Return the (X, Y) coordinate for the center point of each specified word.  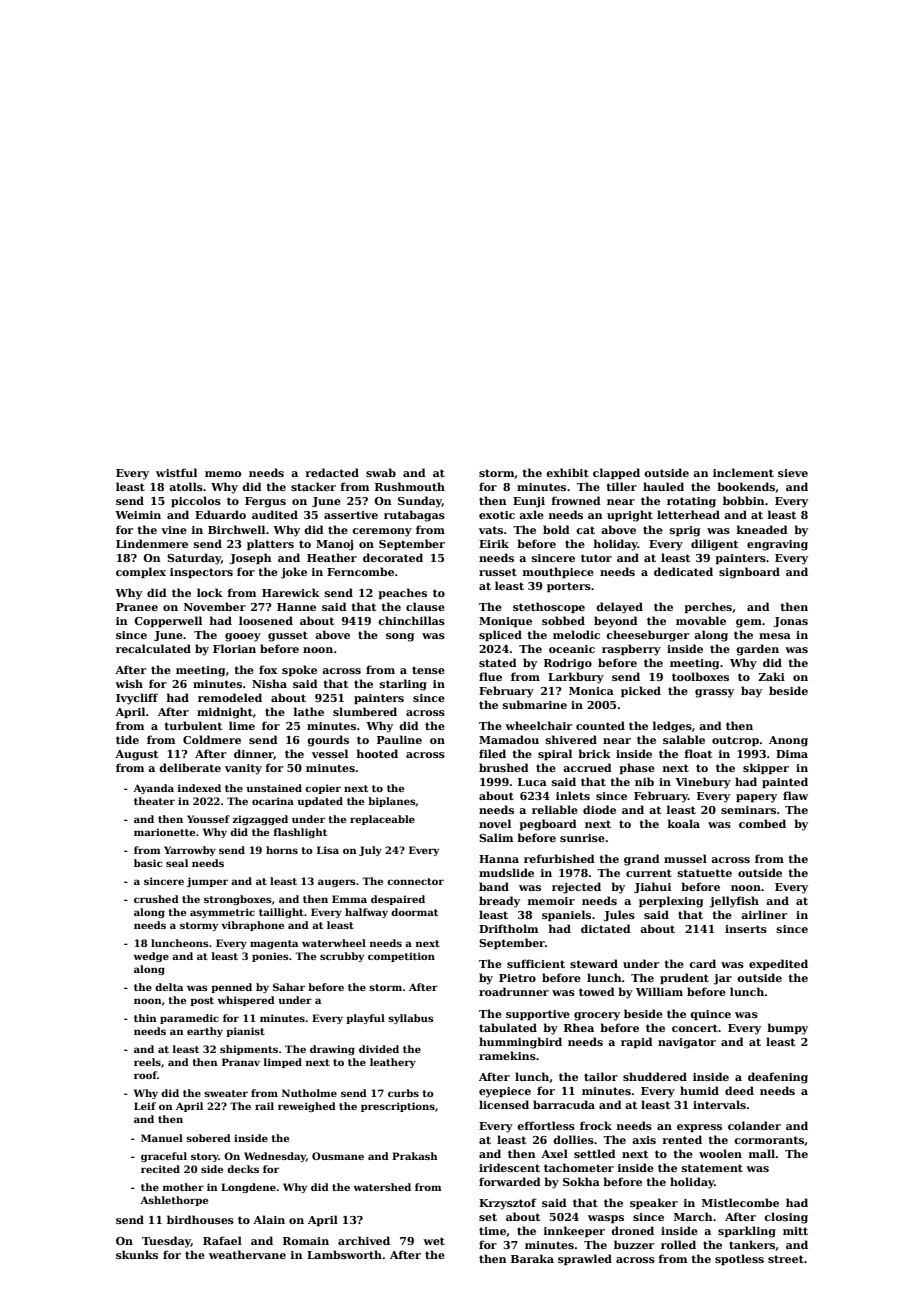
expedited (778, 964)
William (659, 991)
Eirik (494, 543)
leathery (393, 1063)
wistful (176, 472)
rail (264, 1106)
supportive (538, 1015)
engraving (777, 545)
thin (145, 1018)
